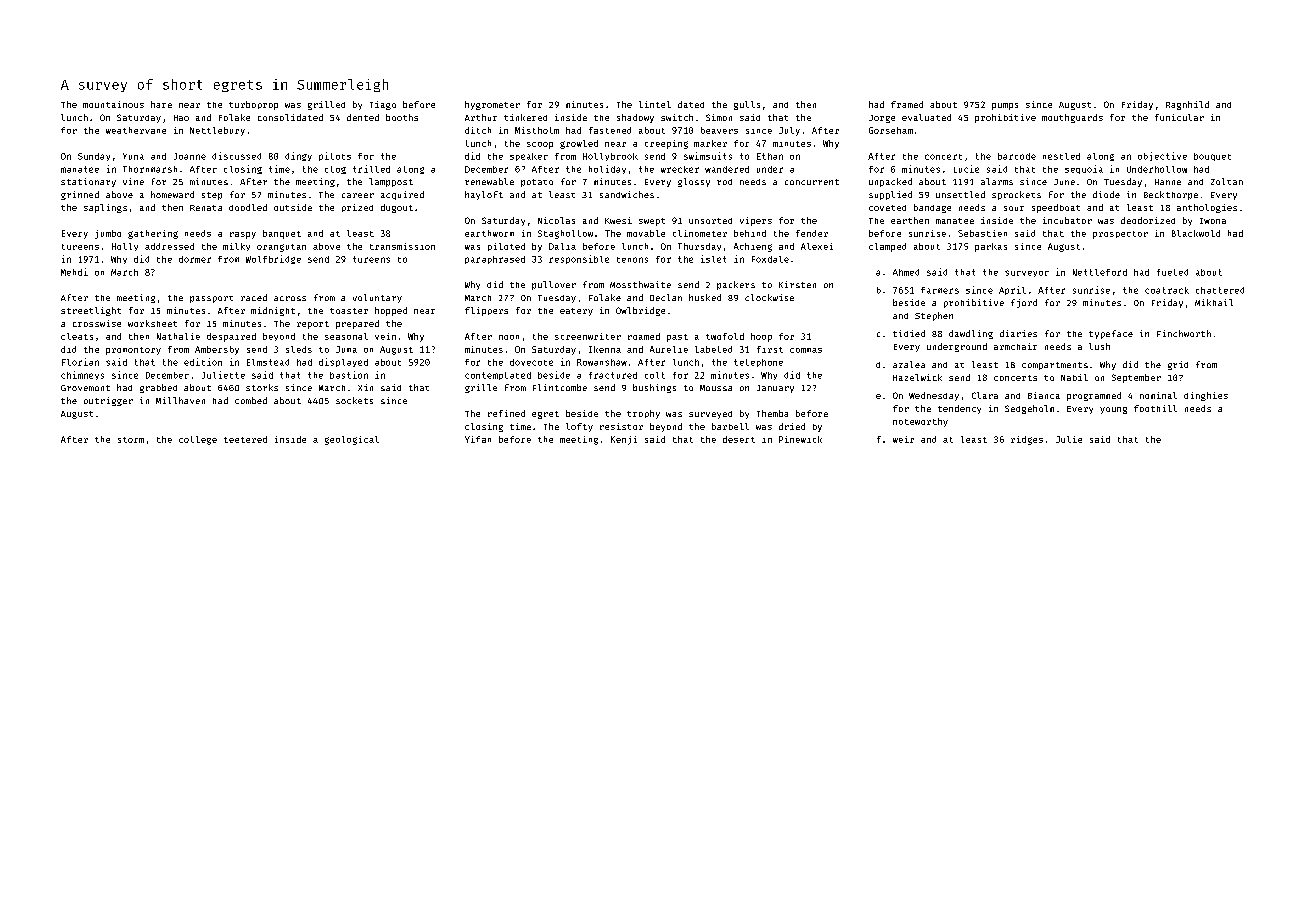 The image size is (1308, 924). What do you see at coordinates (747, 105) in the screenshot?
I see `gulls` at bounding box center [747, 105].
